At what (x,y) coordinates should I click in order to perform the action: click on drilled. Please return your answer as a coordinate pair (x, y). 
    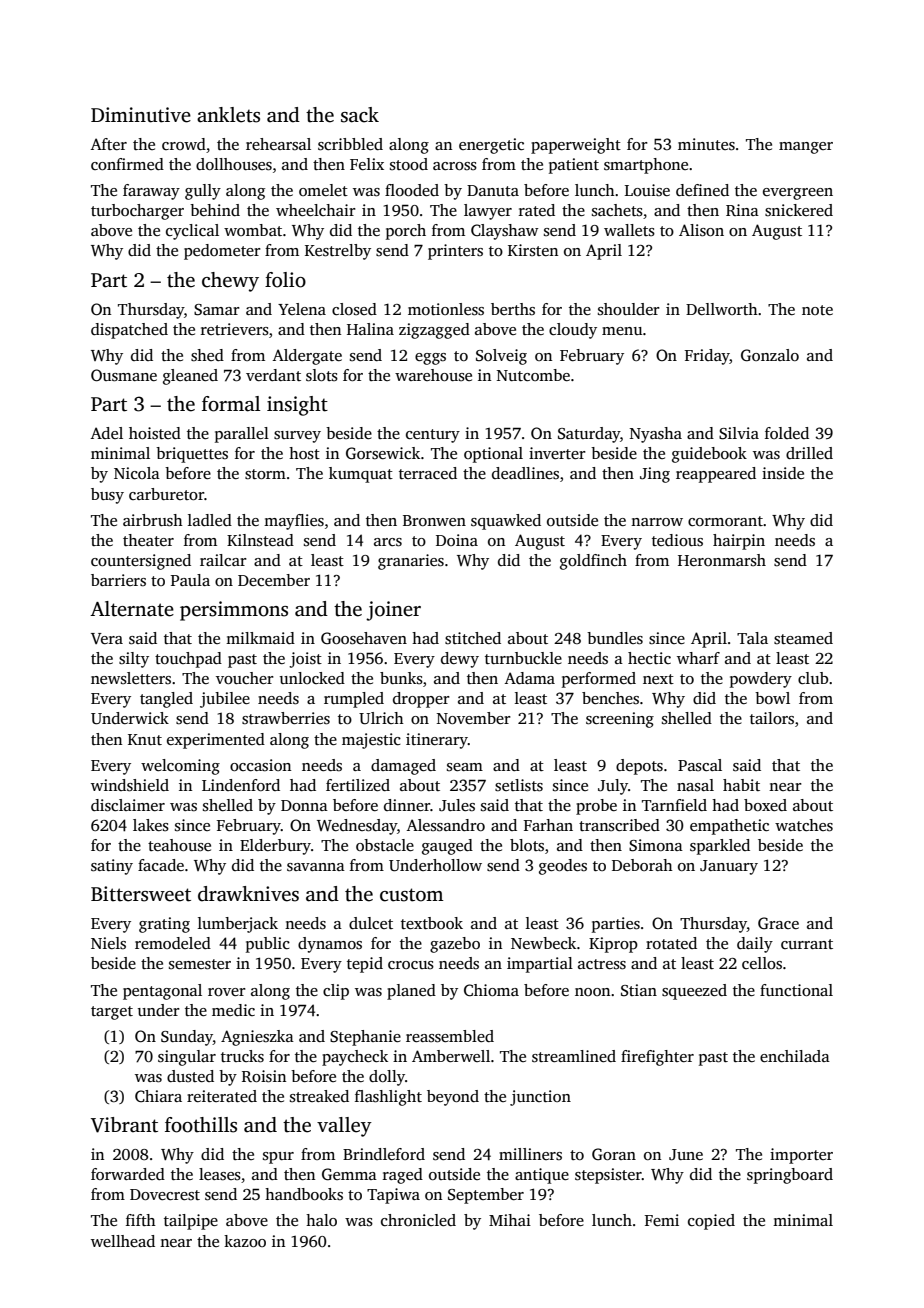
    Looking at the image, I should click on (809, 453).
